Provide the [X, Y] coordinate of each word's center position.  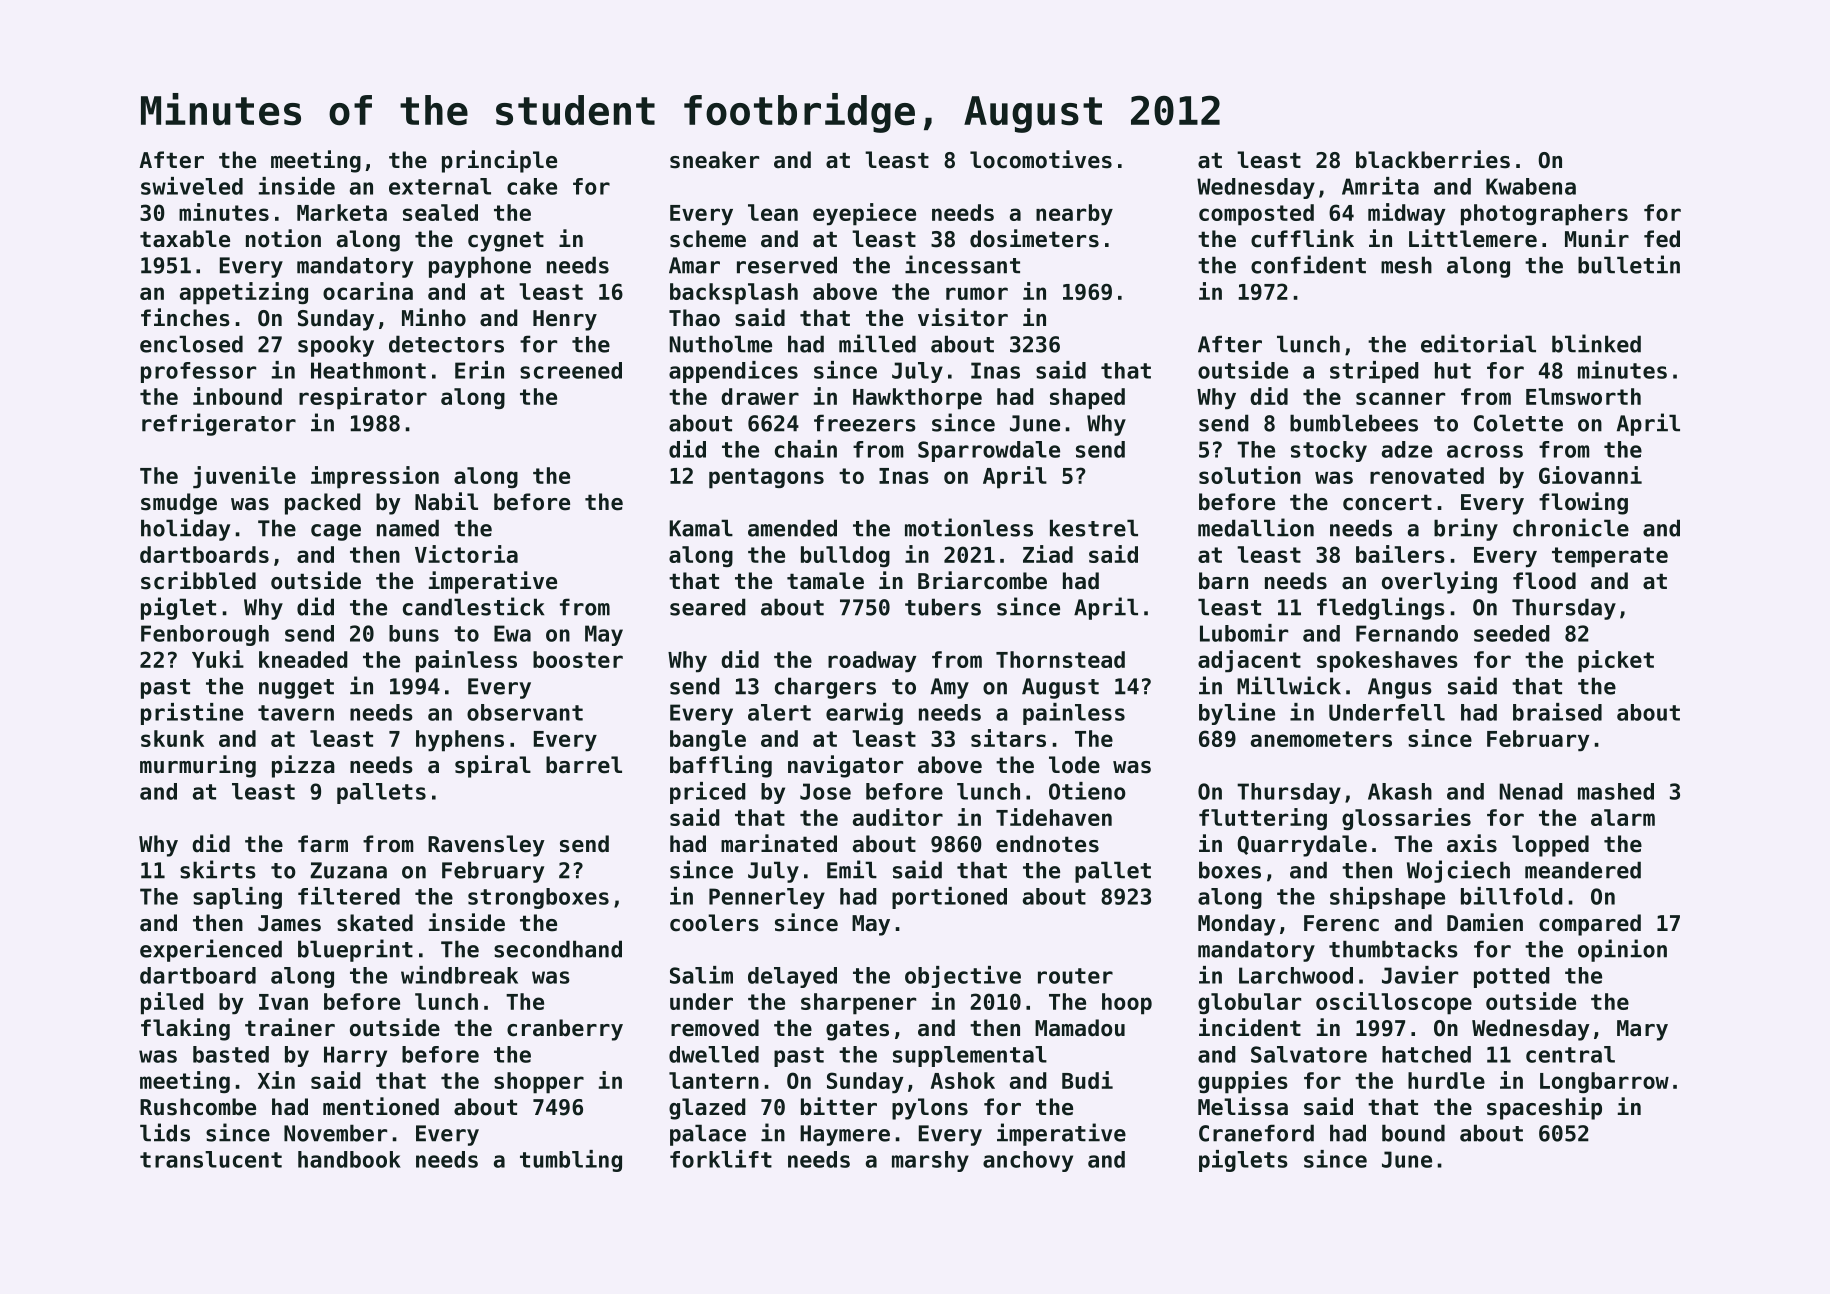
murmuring [198, 766]
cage [336, 532]
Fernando [1407, 633]
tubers [943, 607]
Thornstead [1060, 659]
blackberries [1433, 159]
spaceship [1544, 1108]
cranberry [565, 1030]
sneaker [714, 160]
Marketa [342, 212]
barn [1223, 581]
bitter [839, 1106]
